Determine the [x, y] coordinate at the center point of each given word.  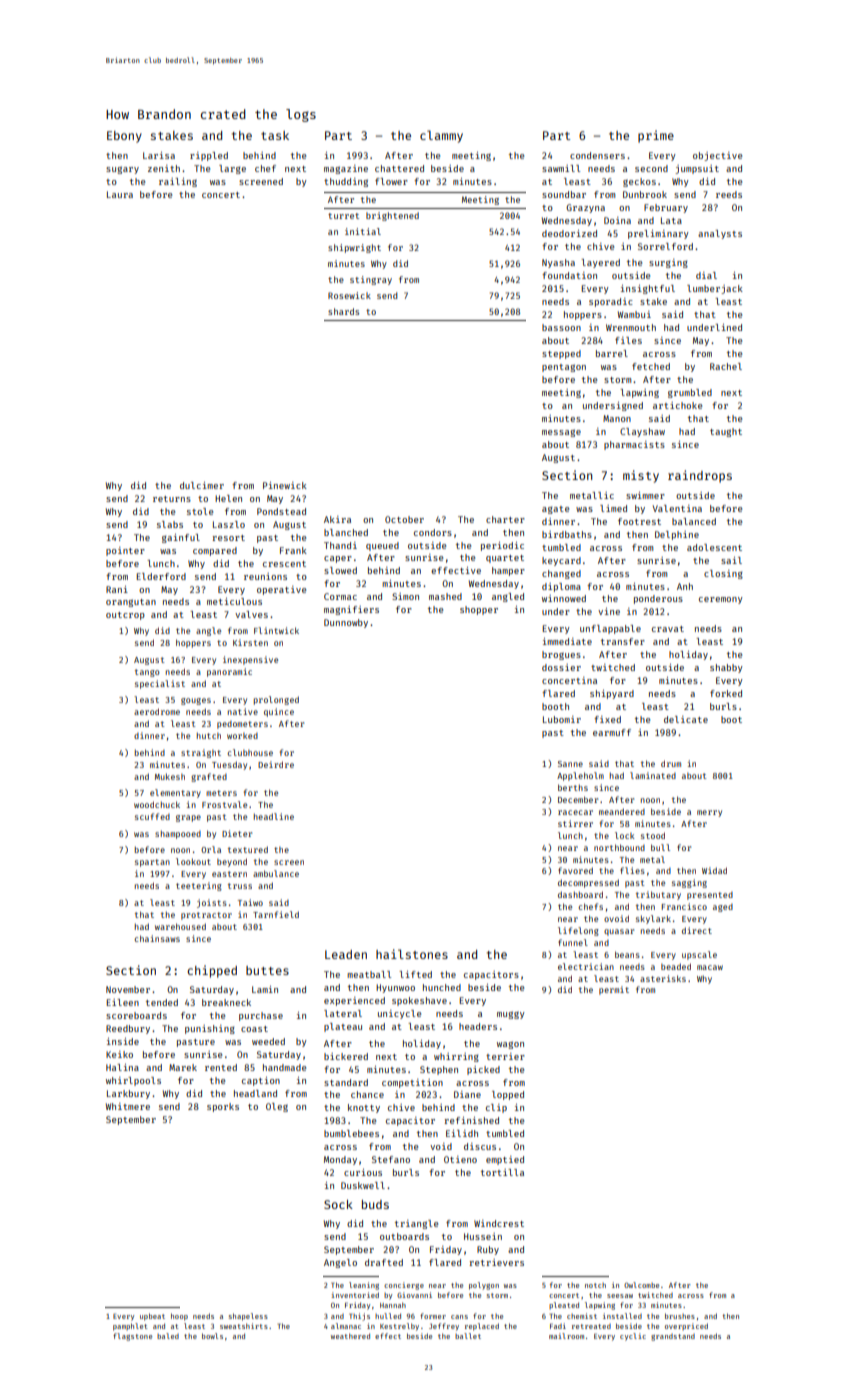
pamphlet [130, 1327]
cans [459, 1317]
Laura [120, 194]
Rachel [726, 366]
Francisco [684, 906]
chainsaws [157, 938]
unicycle [399, 1014]
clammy [441, 136]
